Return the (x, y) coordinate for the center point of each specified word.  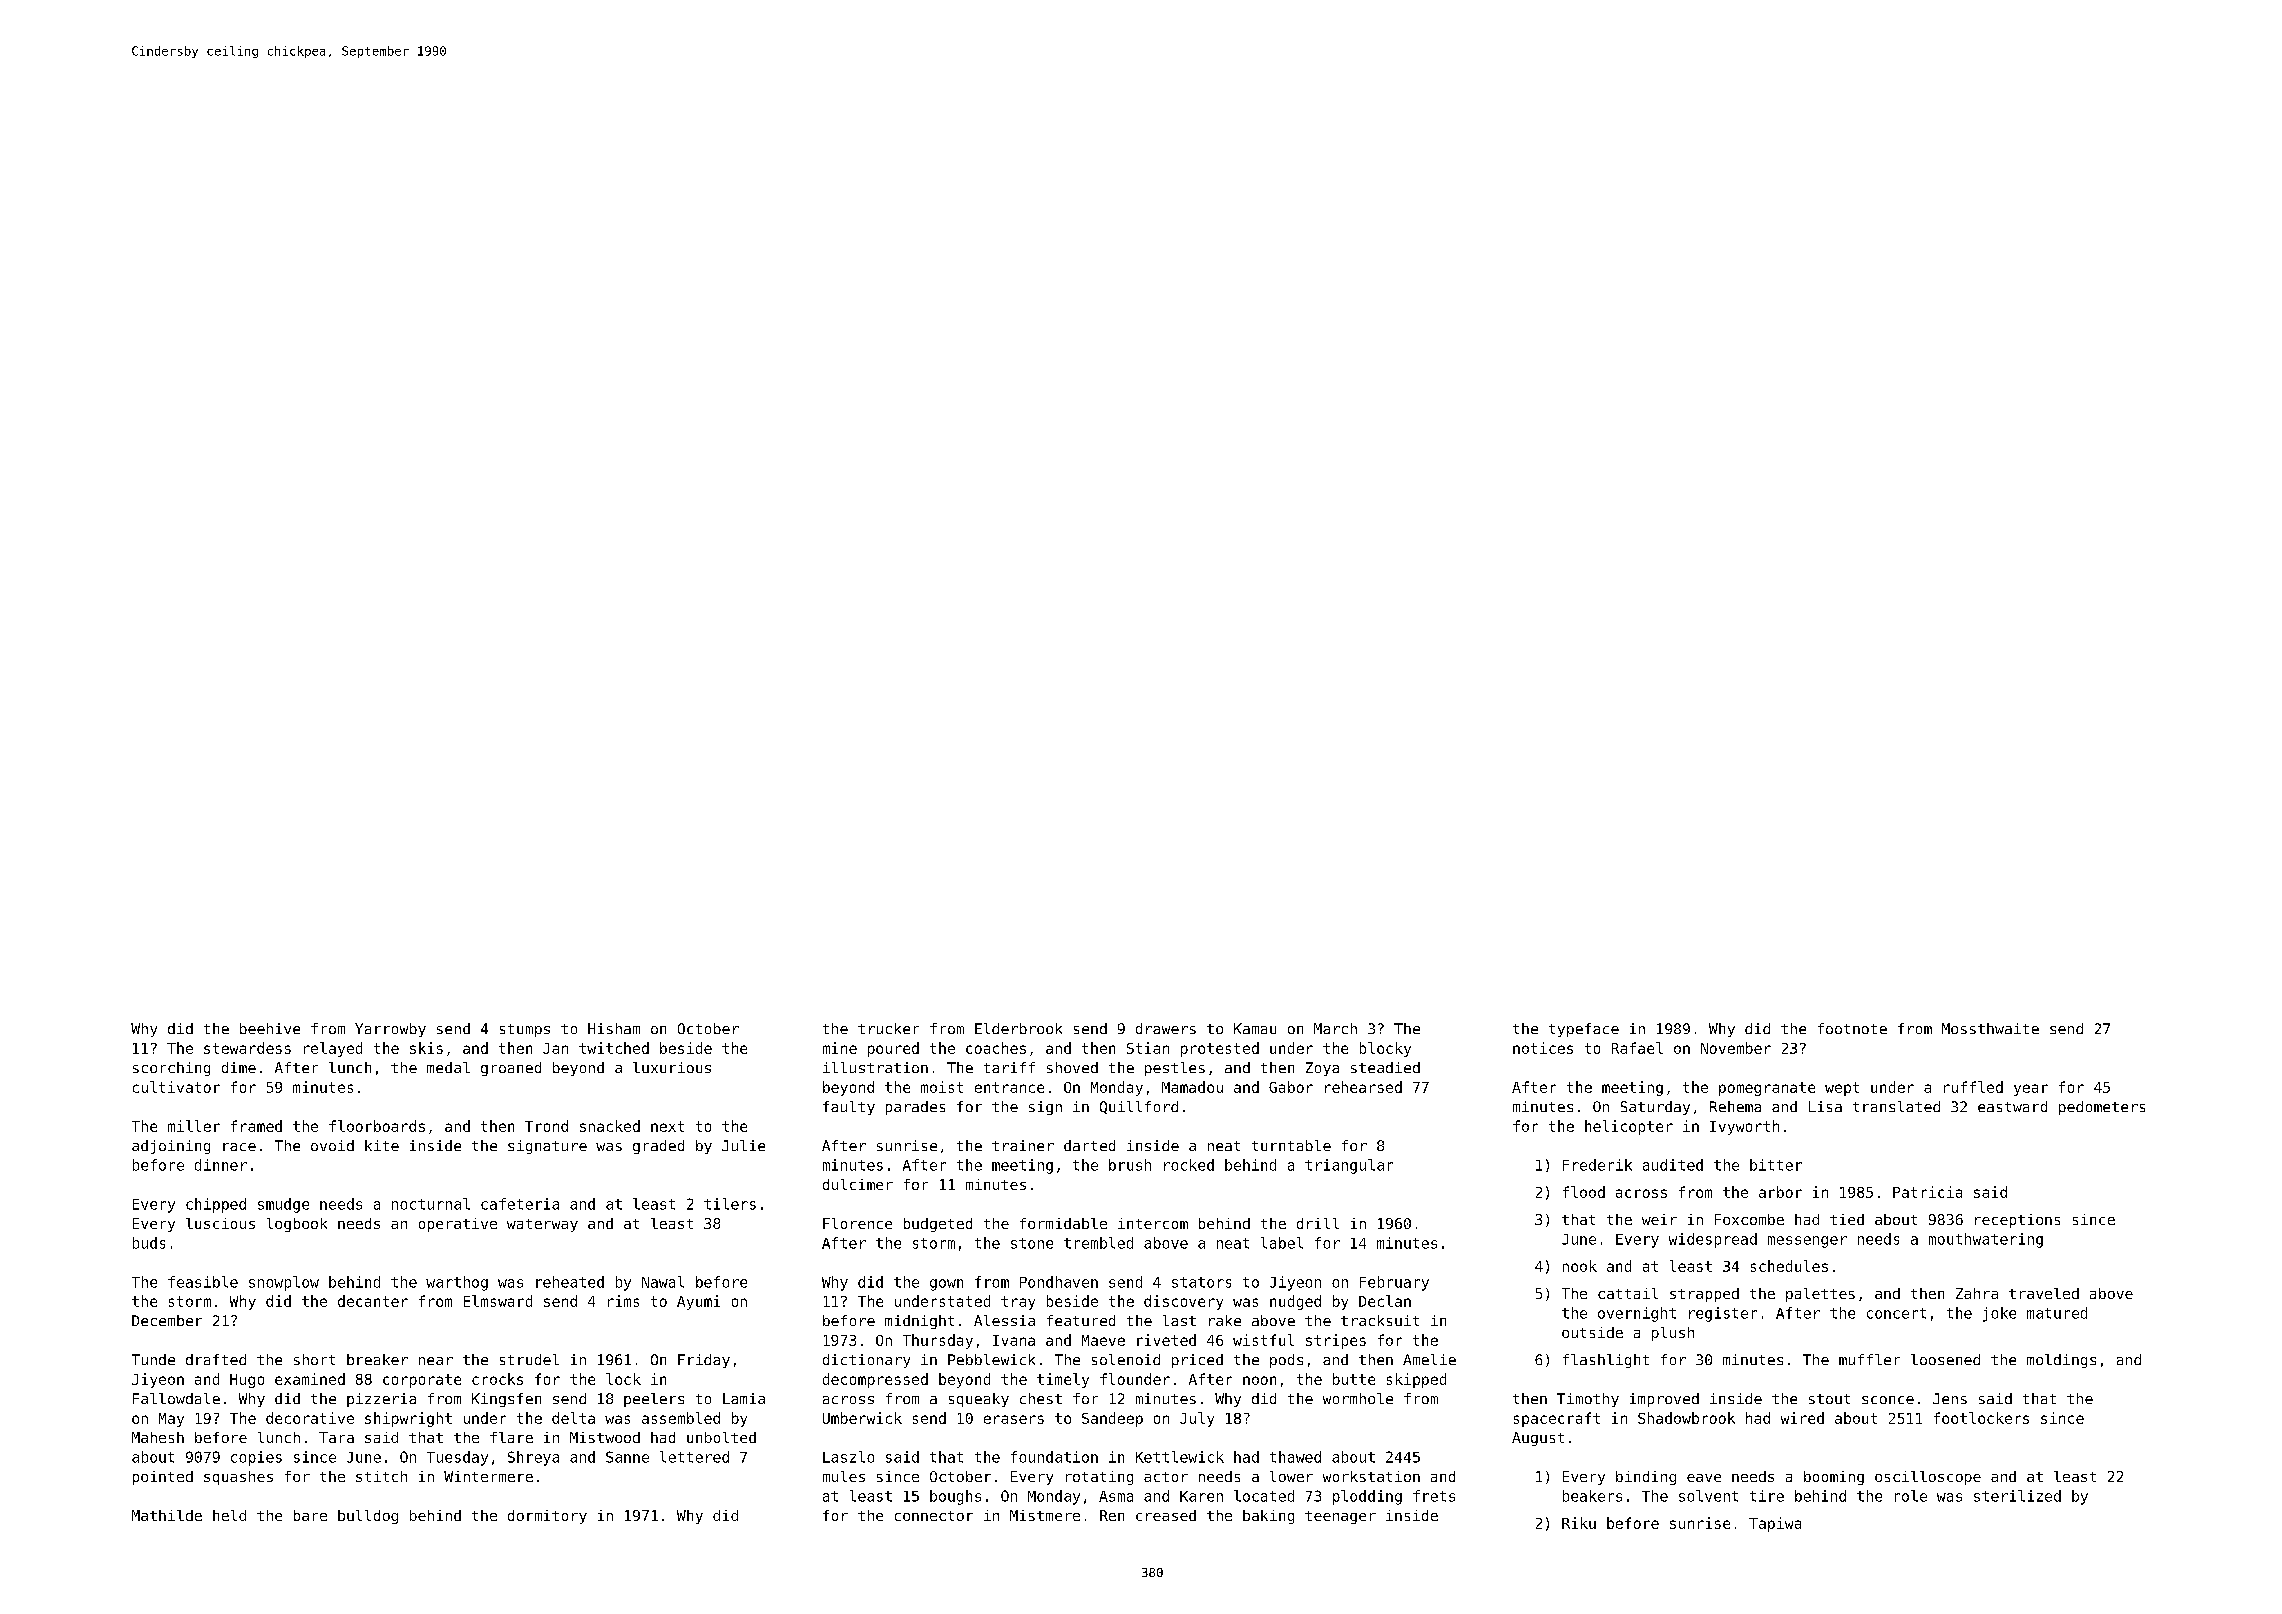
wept (1842, 1089)
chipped (216, 1205)
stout (1829, 1399)
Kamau (1255, 1028)
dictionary (866, 1361)
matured (2057, 1313)
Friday (704, 1361)
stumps (525, 1030)
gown (946, 1285)
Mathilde (167, 1515)
